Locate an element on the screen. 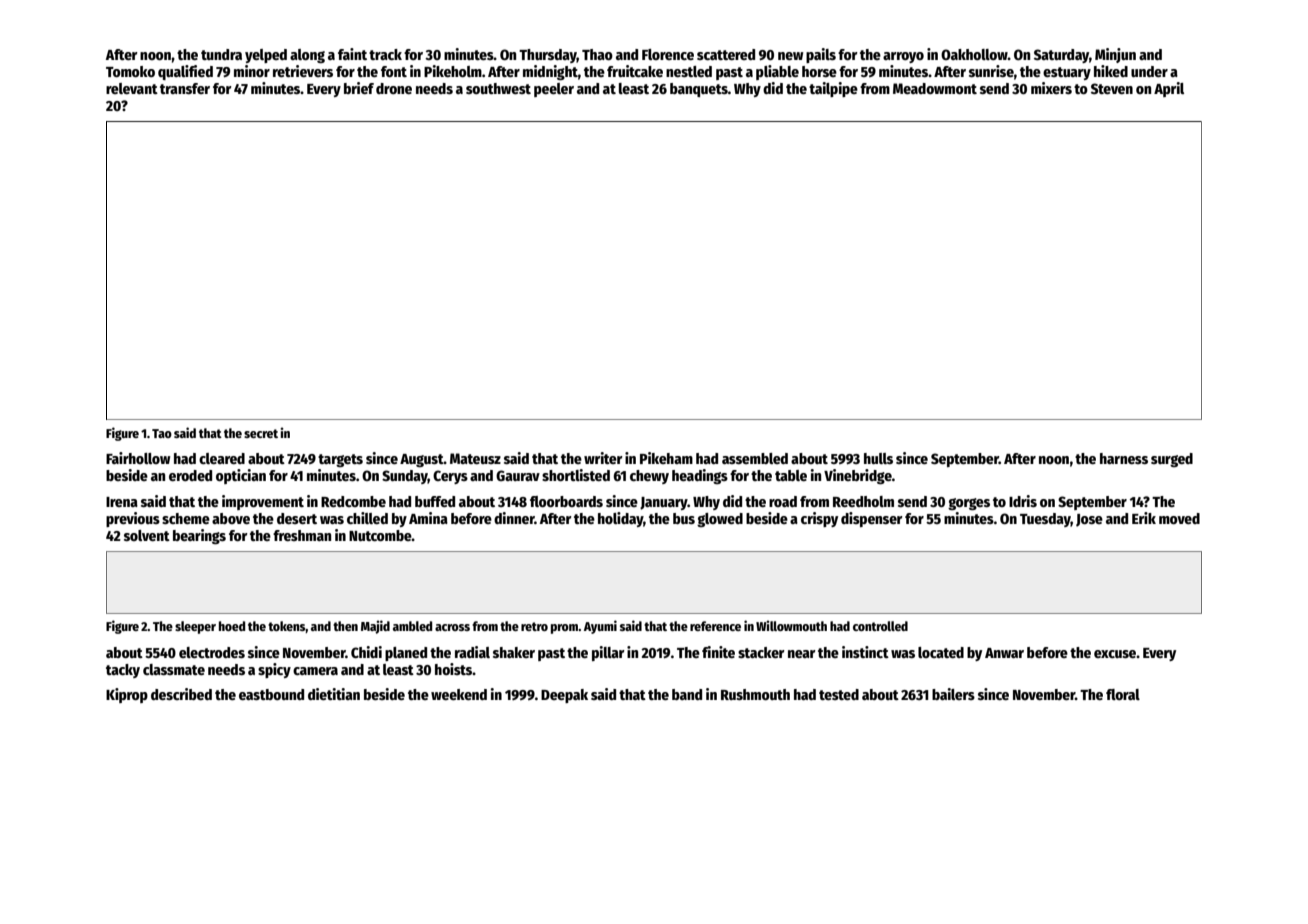 The height and width of the screenshot is (924, 1308). April is located at coordinates (1169, 89).
